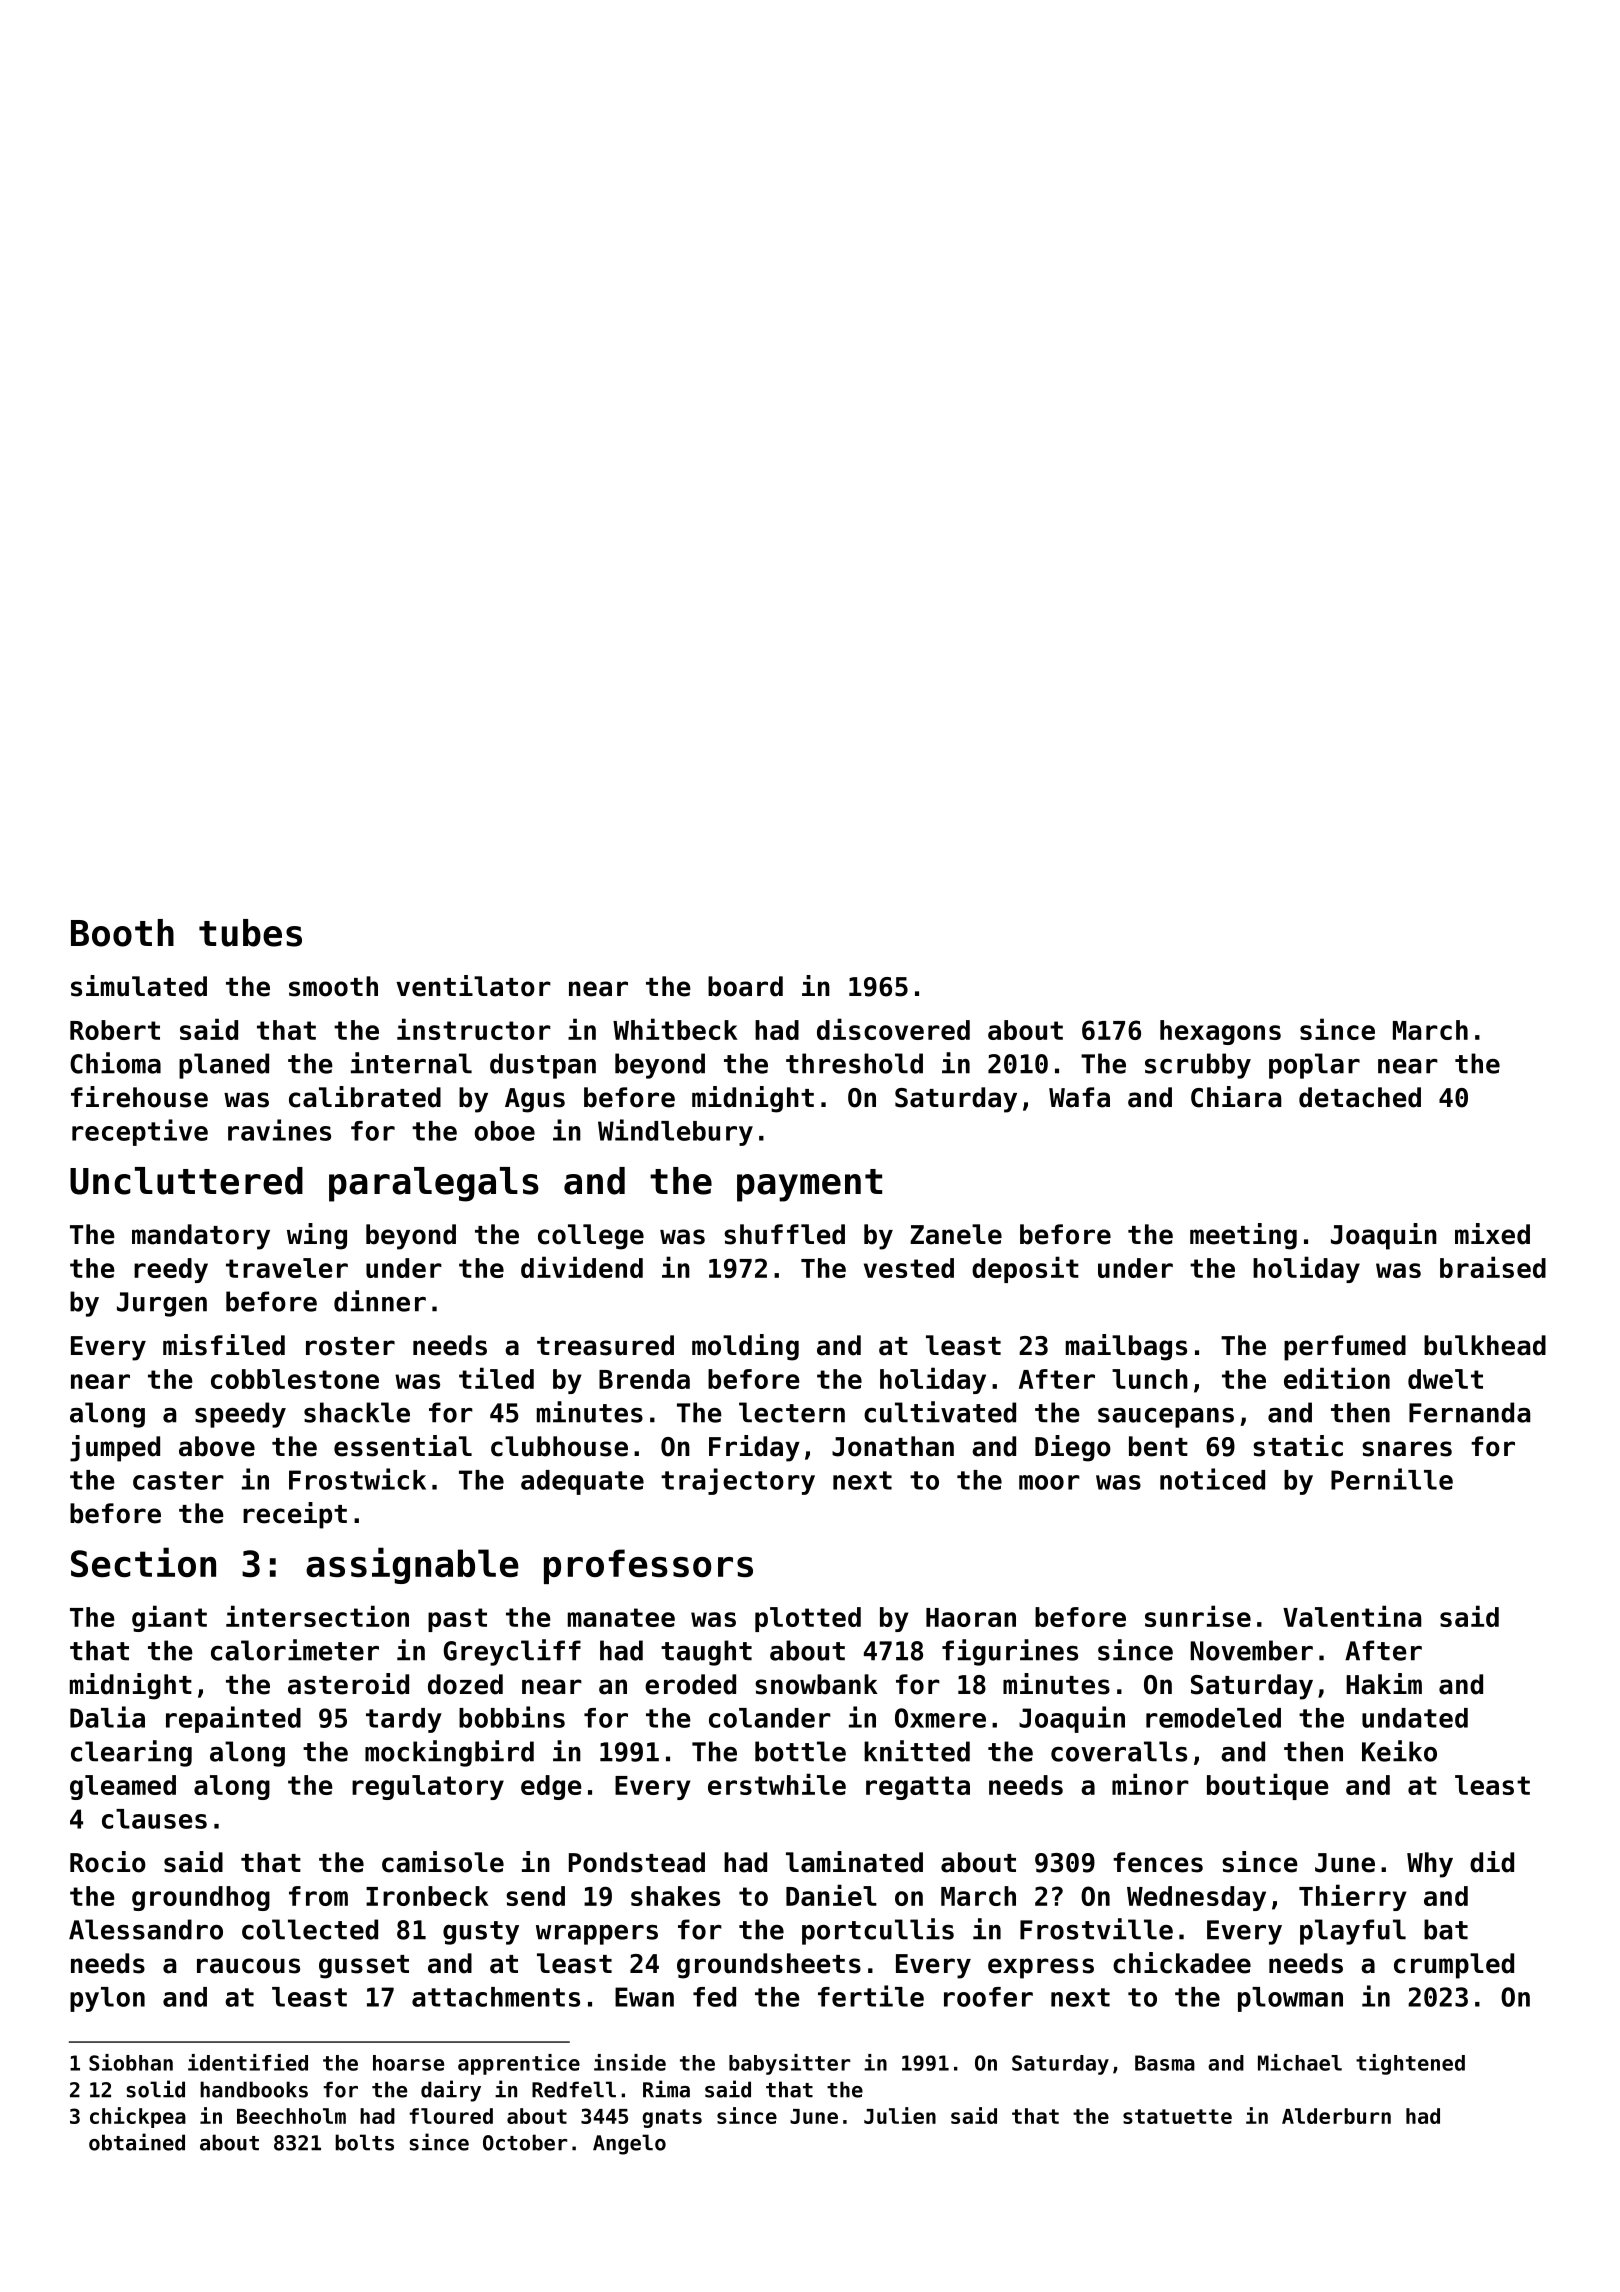  I want to click on cultivated, so click(940, 1412).
